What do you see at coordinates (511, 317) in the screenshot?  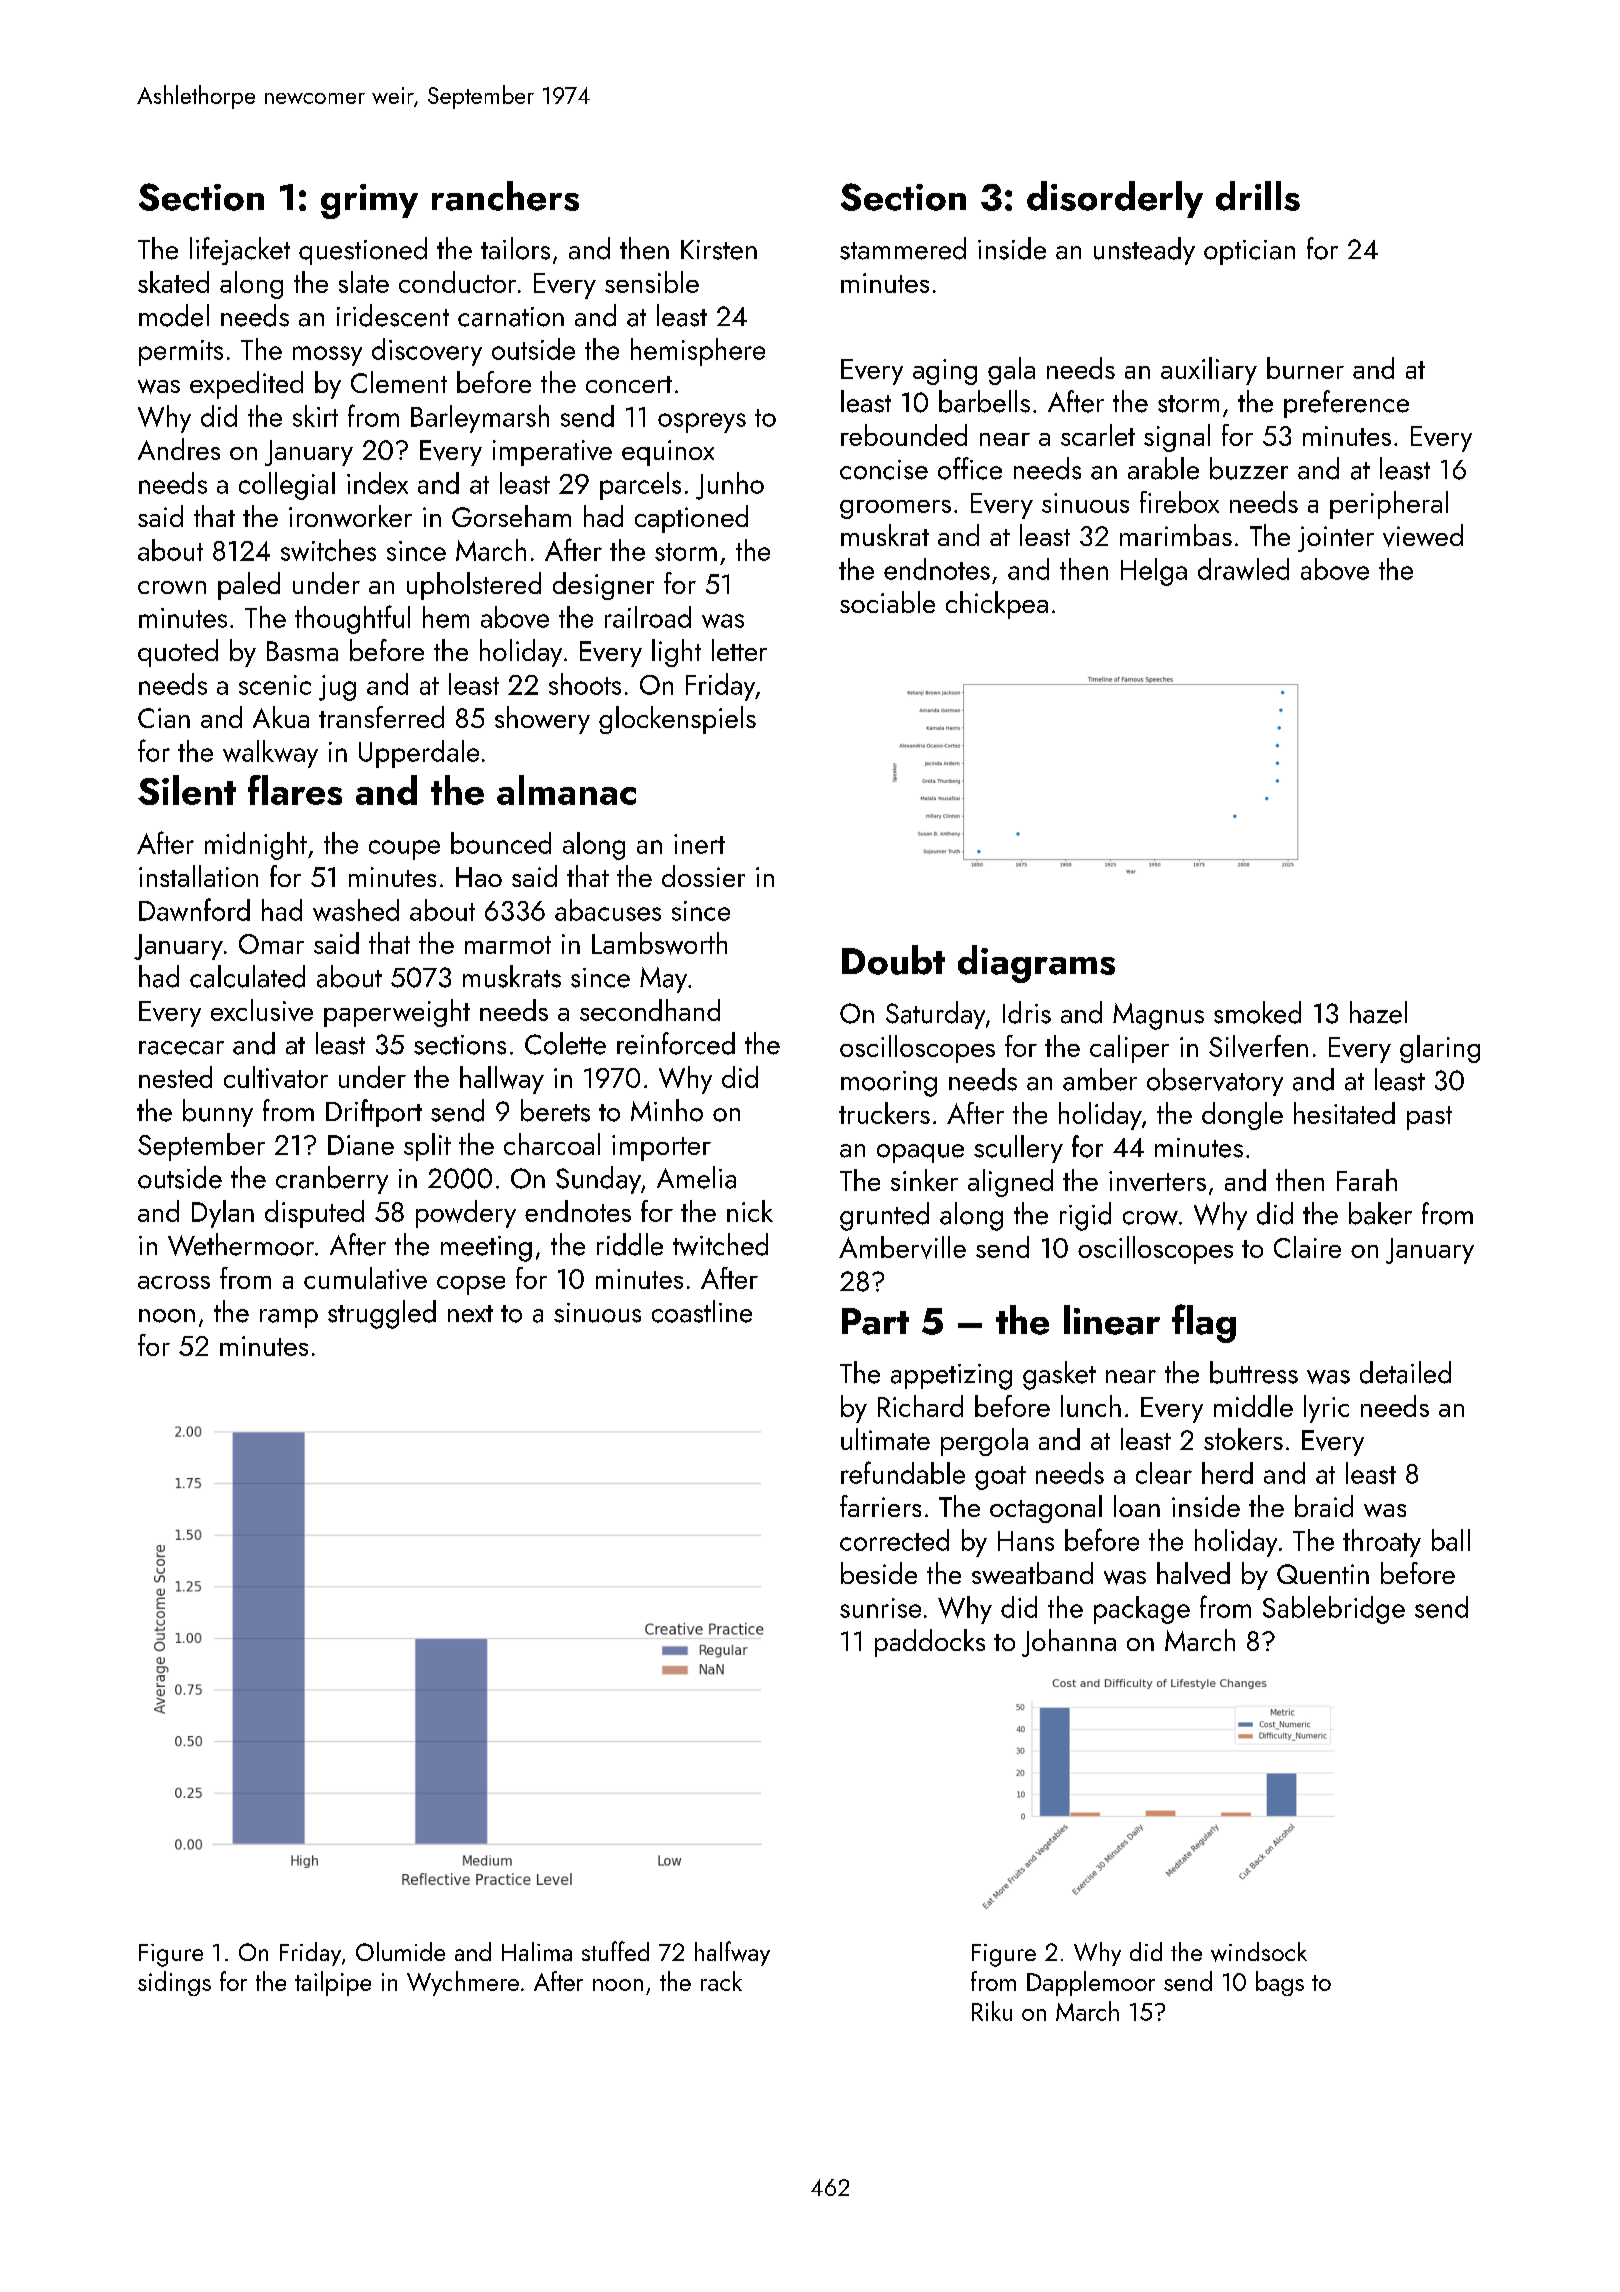 I see `carnation` at bounding box center [511, 317].
